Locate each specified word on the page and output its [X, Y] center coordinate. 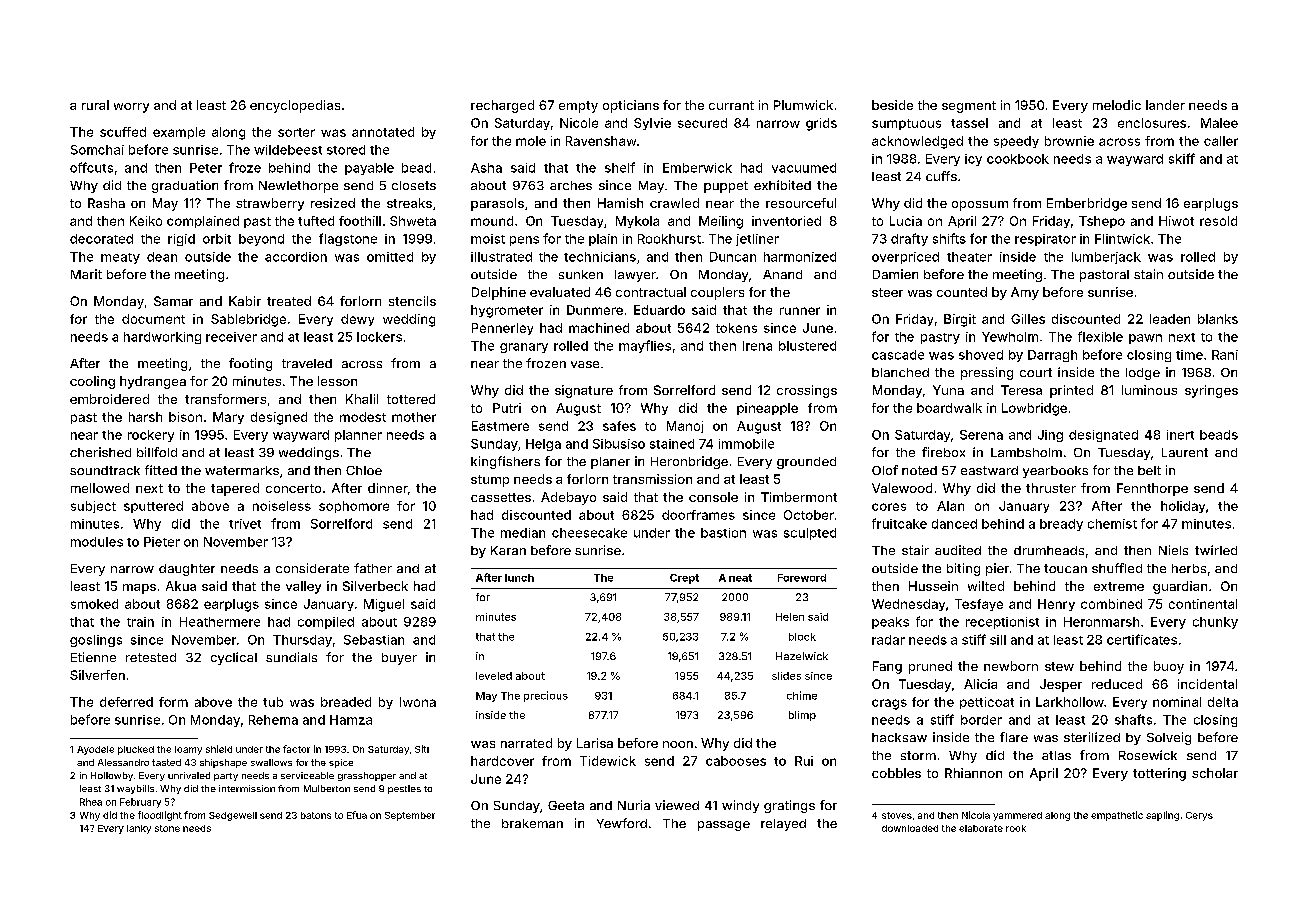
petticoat [987, 703]
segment [969, 107]
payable [369, 169]
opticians [631, 106]
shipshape [223, 763]
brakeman [532, 823]
